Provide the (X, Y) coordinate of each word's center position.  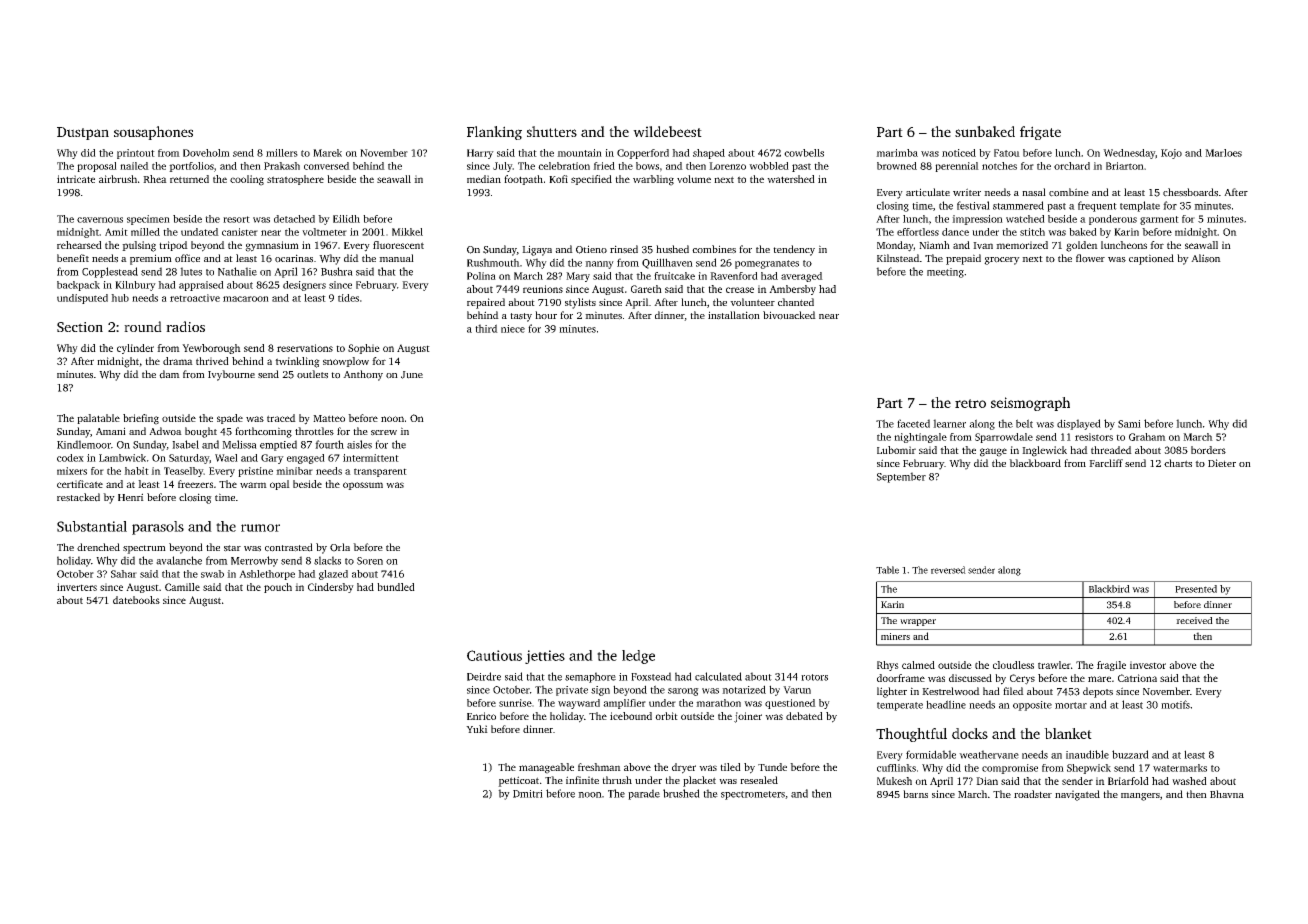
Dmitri (528, 794)
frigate (1040, 133)
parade (644, 794)
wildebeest (667, 131)
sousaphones (153, 133)
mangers (1140, 797)
